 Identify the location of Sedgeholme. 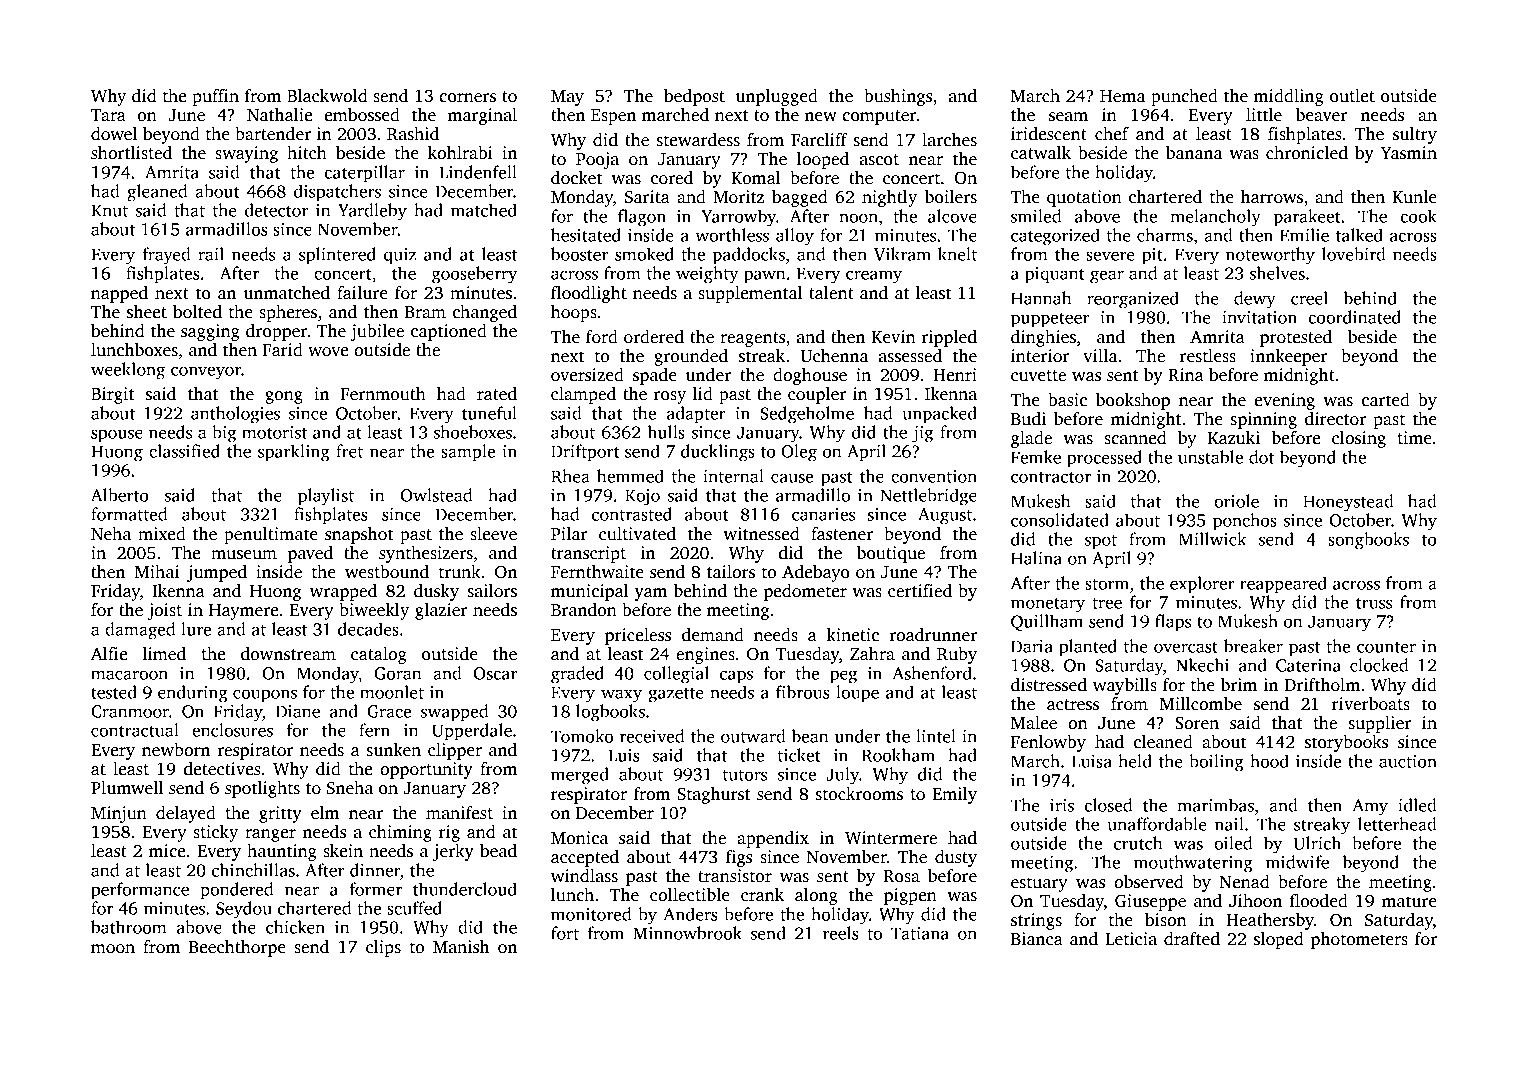
(807, 415).
